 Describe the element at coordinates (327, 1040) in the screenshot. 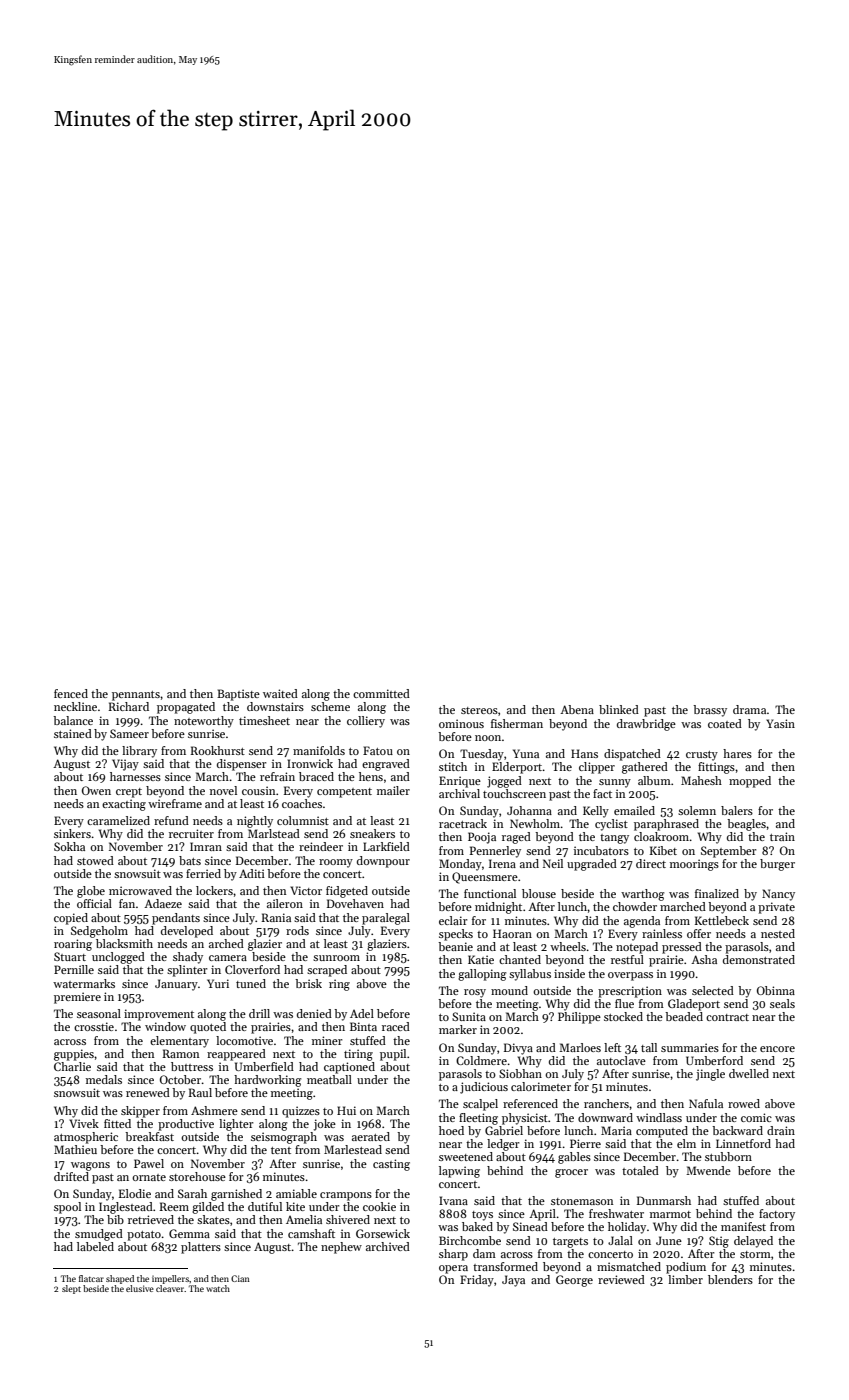

I see `miner` at that location.
